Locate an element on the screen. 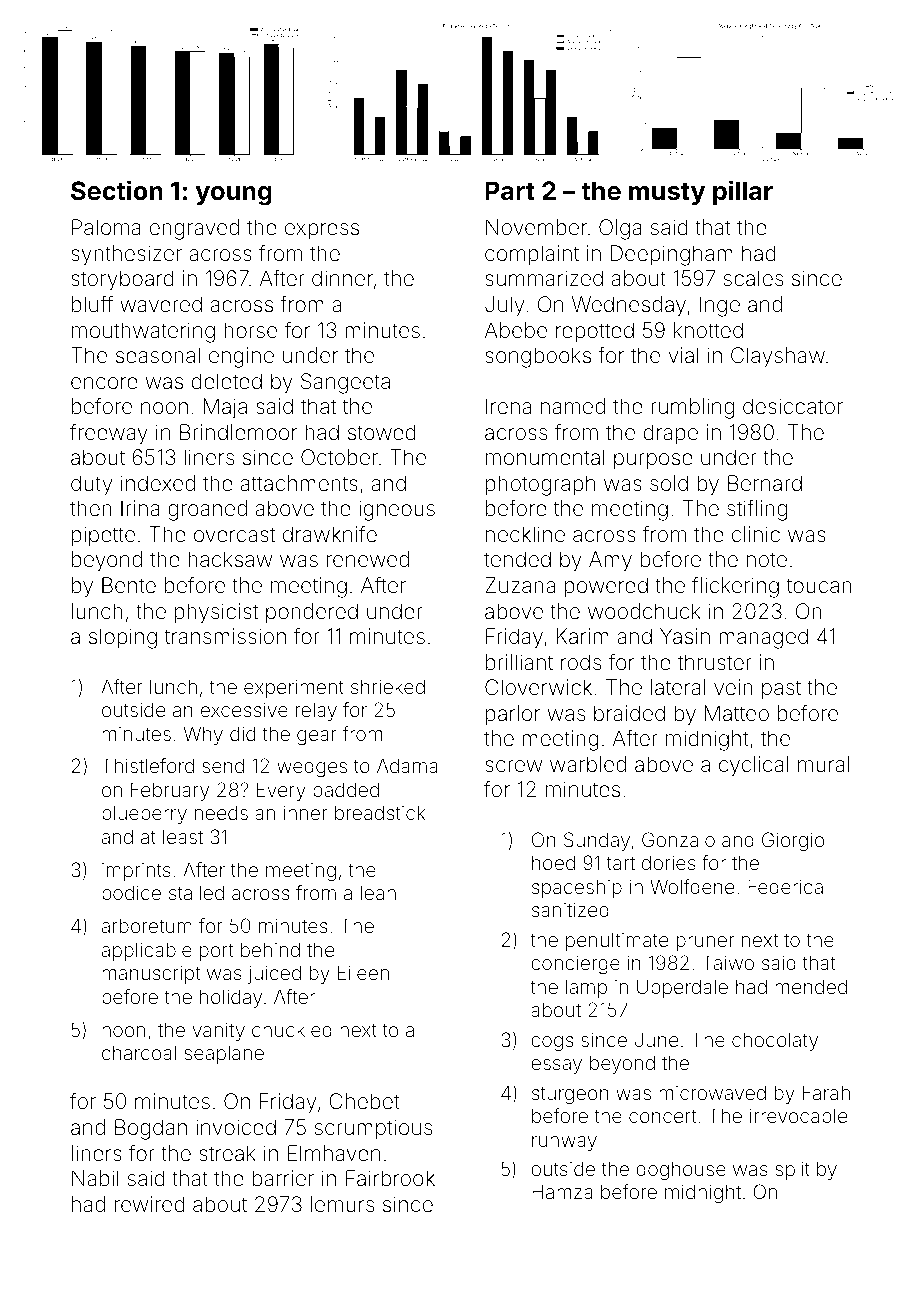 This screenshot has width=924, height=1311. Nabil is located at coordinates (95, 1178).
